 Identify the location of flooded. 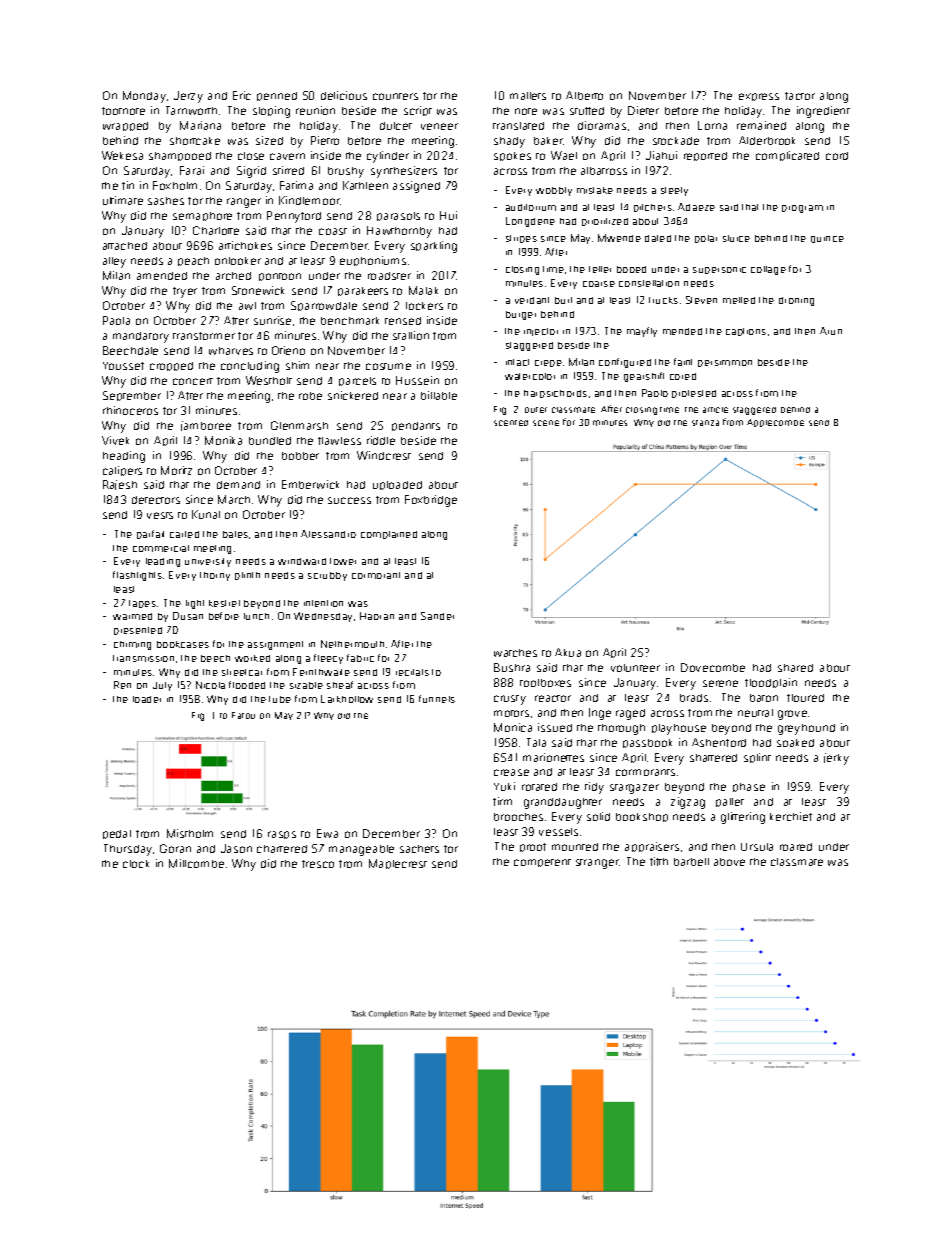
(247, 685).
